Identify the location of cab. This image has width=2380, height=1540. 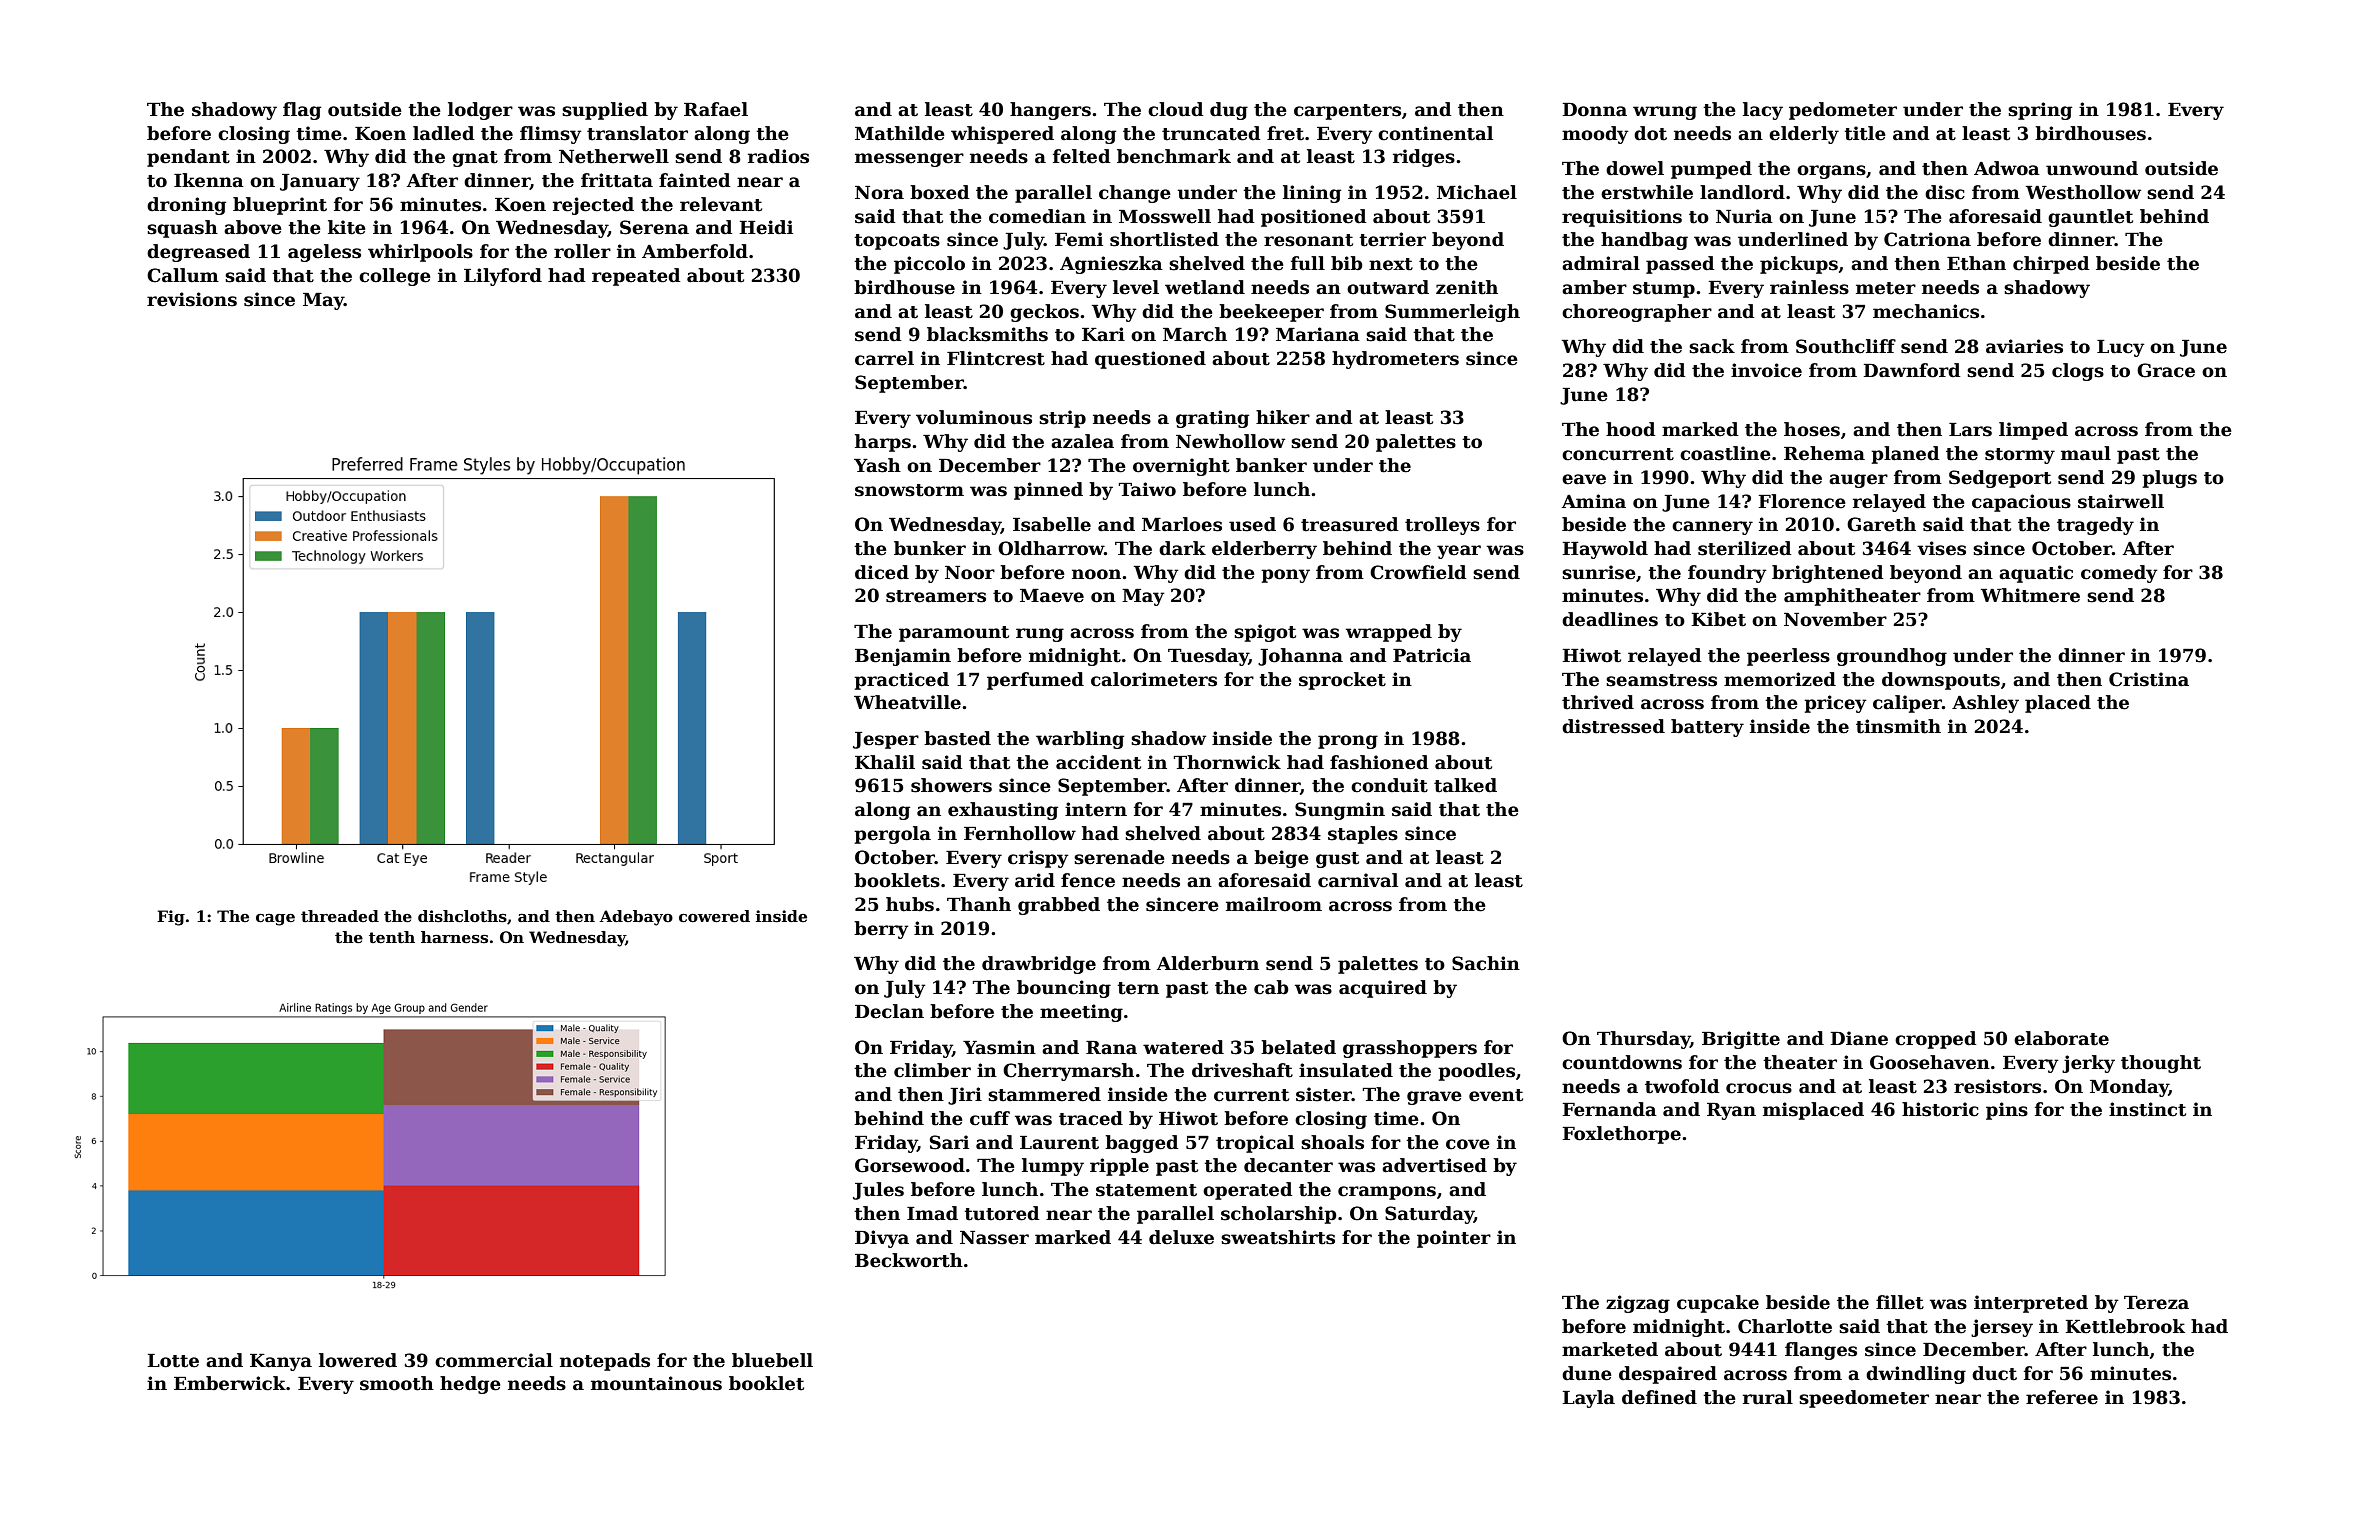
(1271, 987).
